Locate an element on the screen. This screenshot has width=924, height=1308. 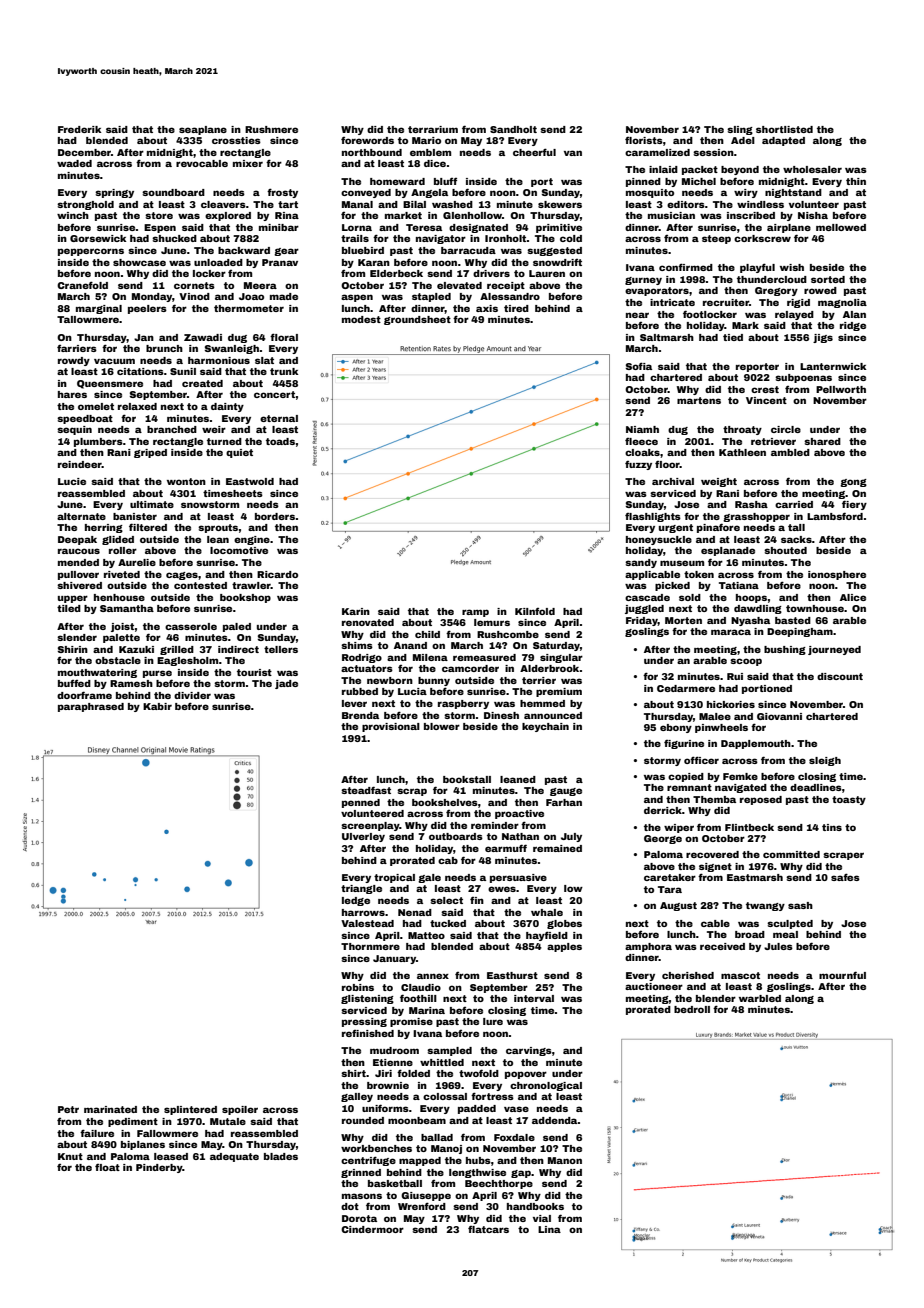
Pinderby is located at coordinates (159, 1168).
